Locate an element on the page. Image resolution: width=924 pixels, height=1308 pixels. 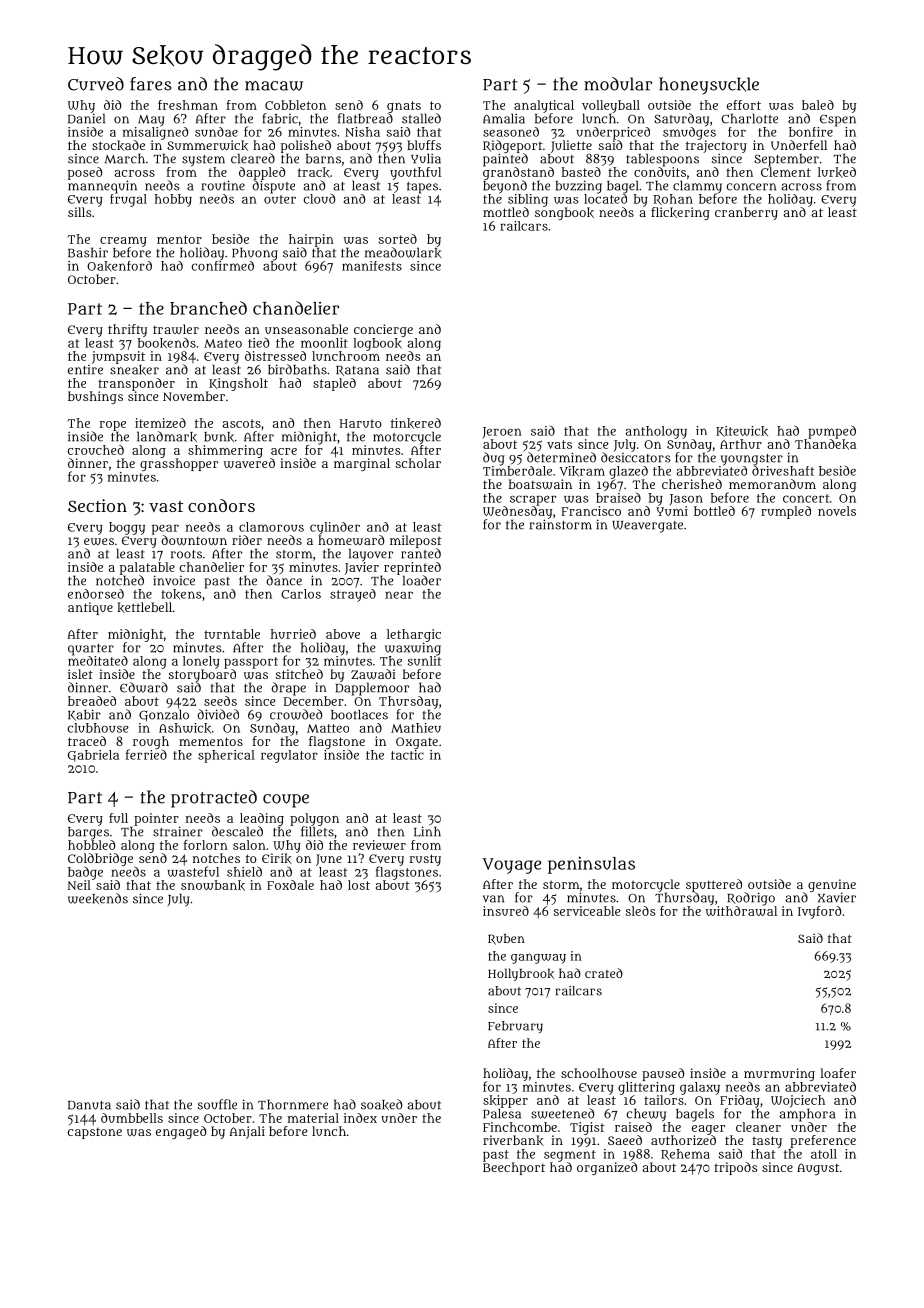
preference is located at coordinates (823, 1141).
